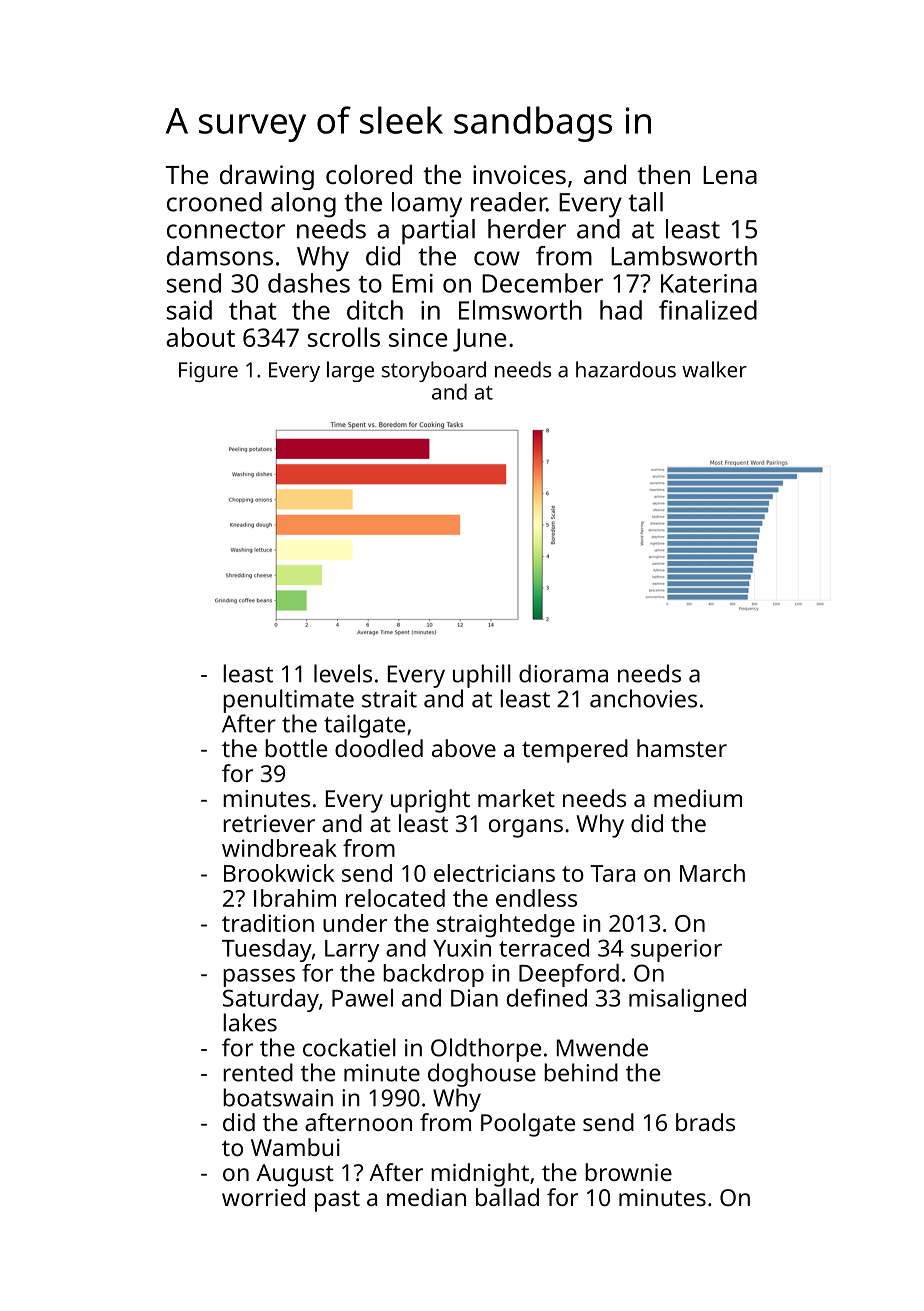 This screenshot has height=1311, width=924. I want to click on rented, so click(258, 1072).
